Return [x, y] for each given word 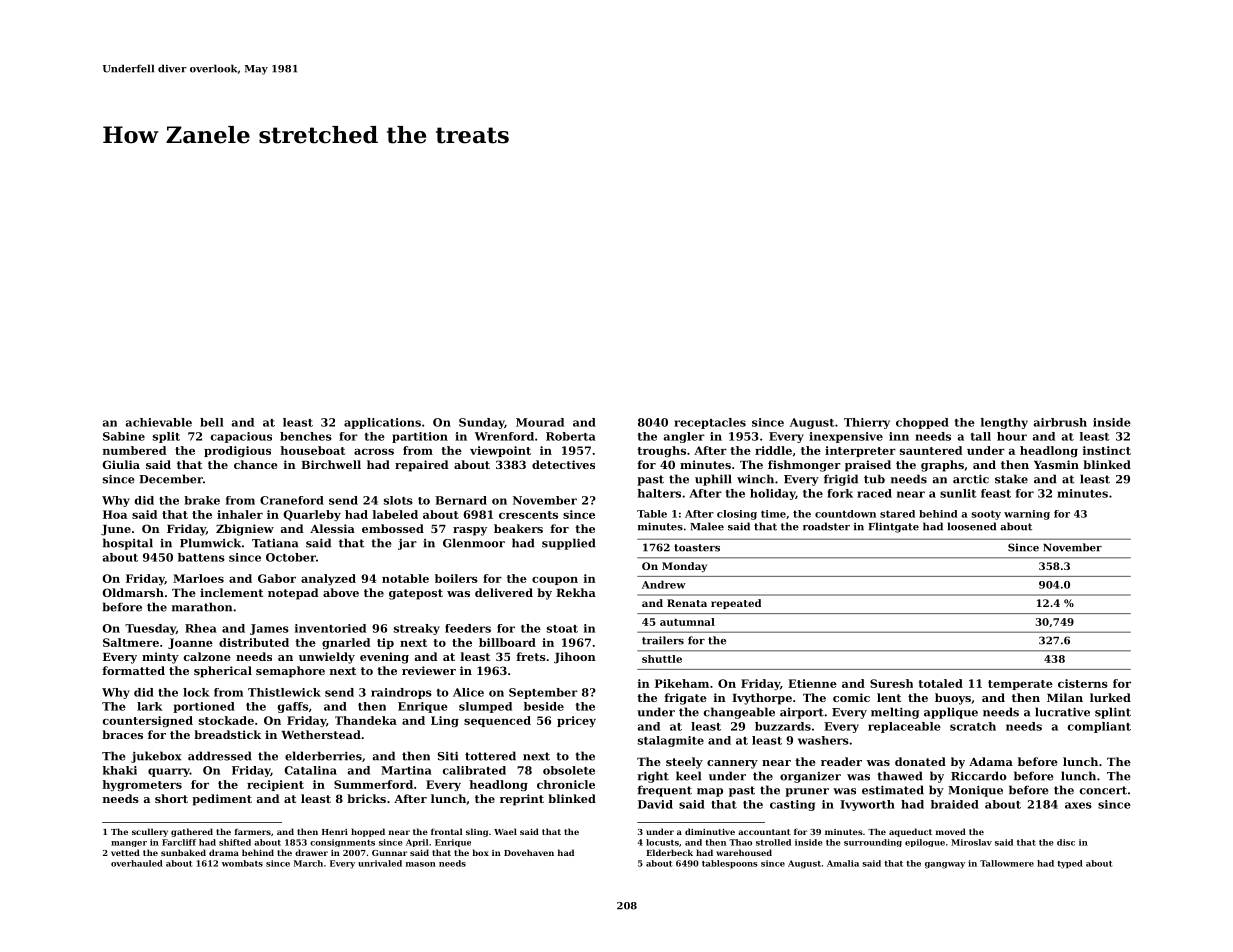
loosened [972, 526]
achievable [159, 422]
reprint [522, 800]
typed [1070, 864]
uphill [713, 480]
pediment [222, 800]
